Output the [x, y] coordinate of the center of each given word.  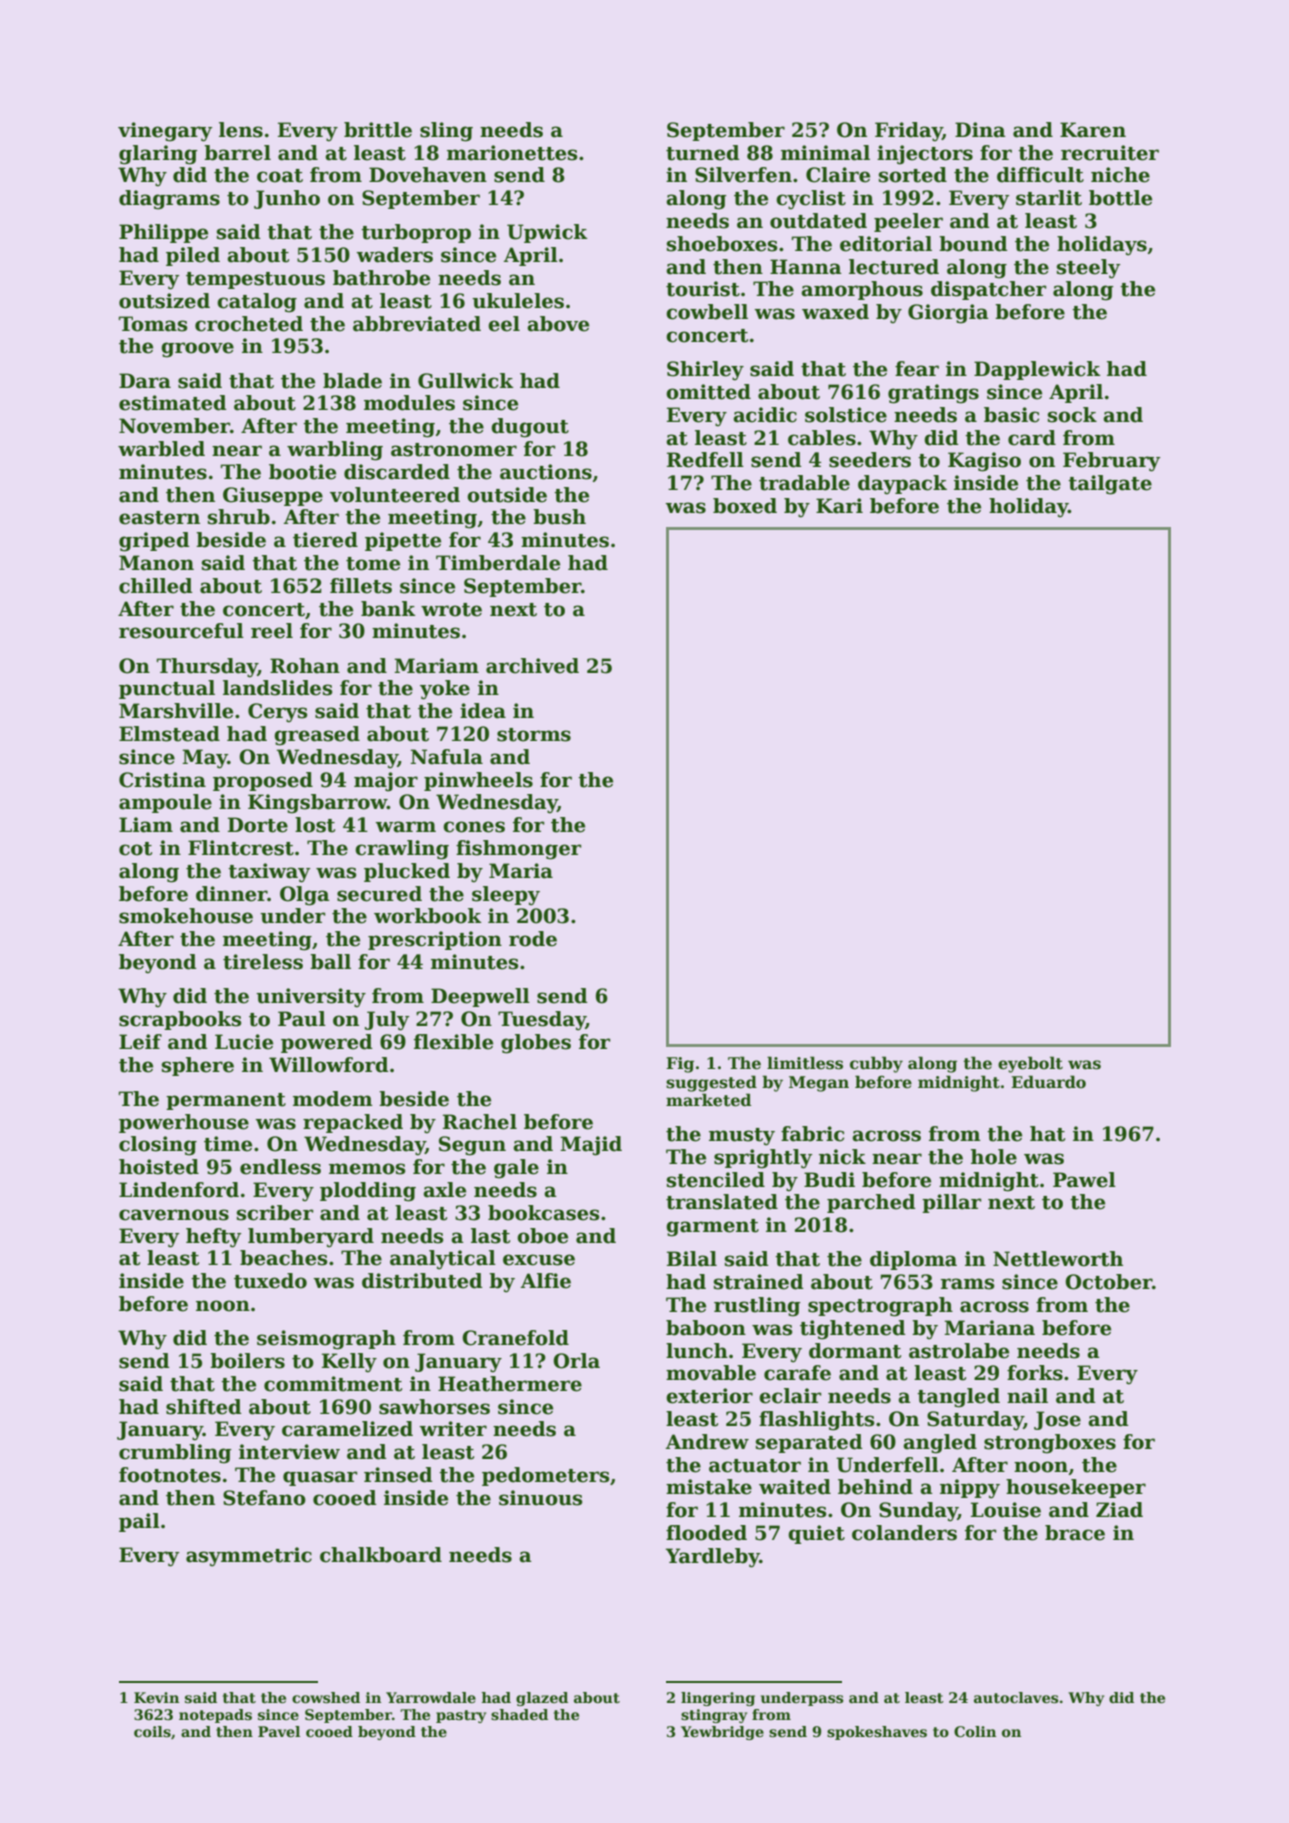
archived [532, 666]
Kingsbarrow [317, 804]
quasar [320, 1478]
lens [241, 130]
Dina [980, 130]
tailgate [1110, 485]
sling [446, 132]
